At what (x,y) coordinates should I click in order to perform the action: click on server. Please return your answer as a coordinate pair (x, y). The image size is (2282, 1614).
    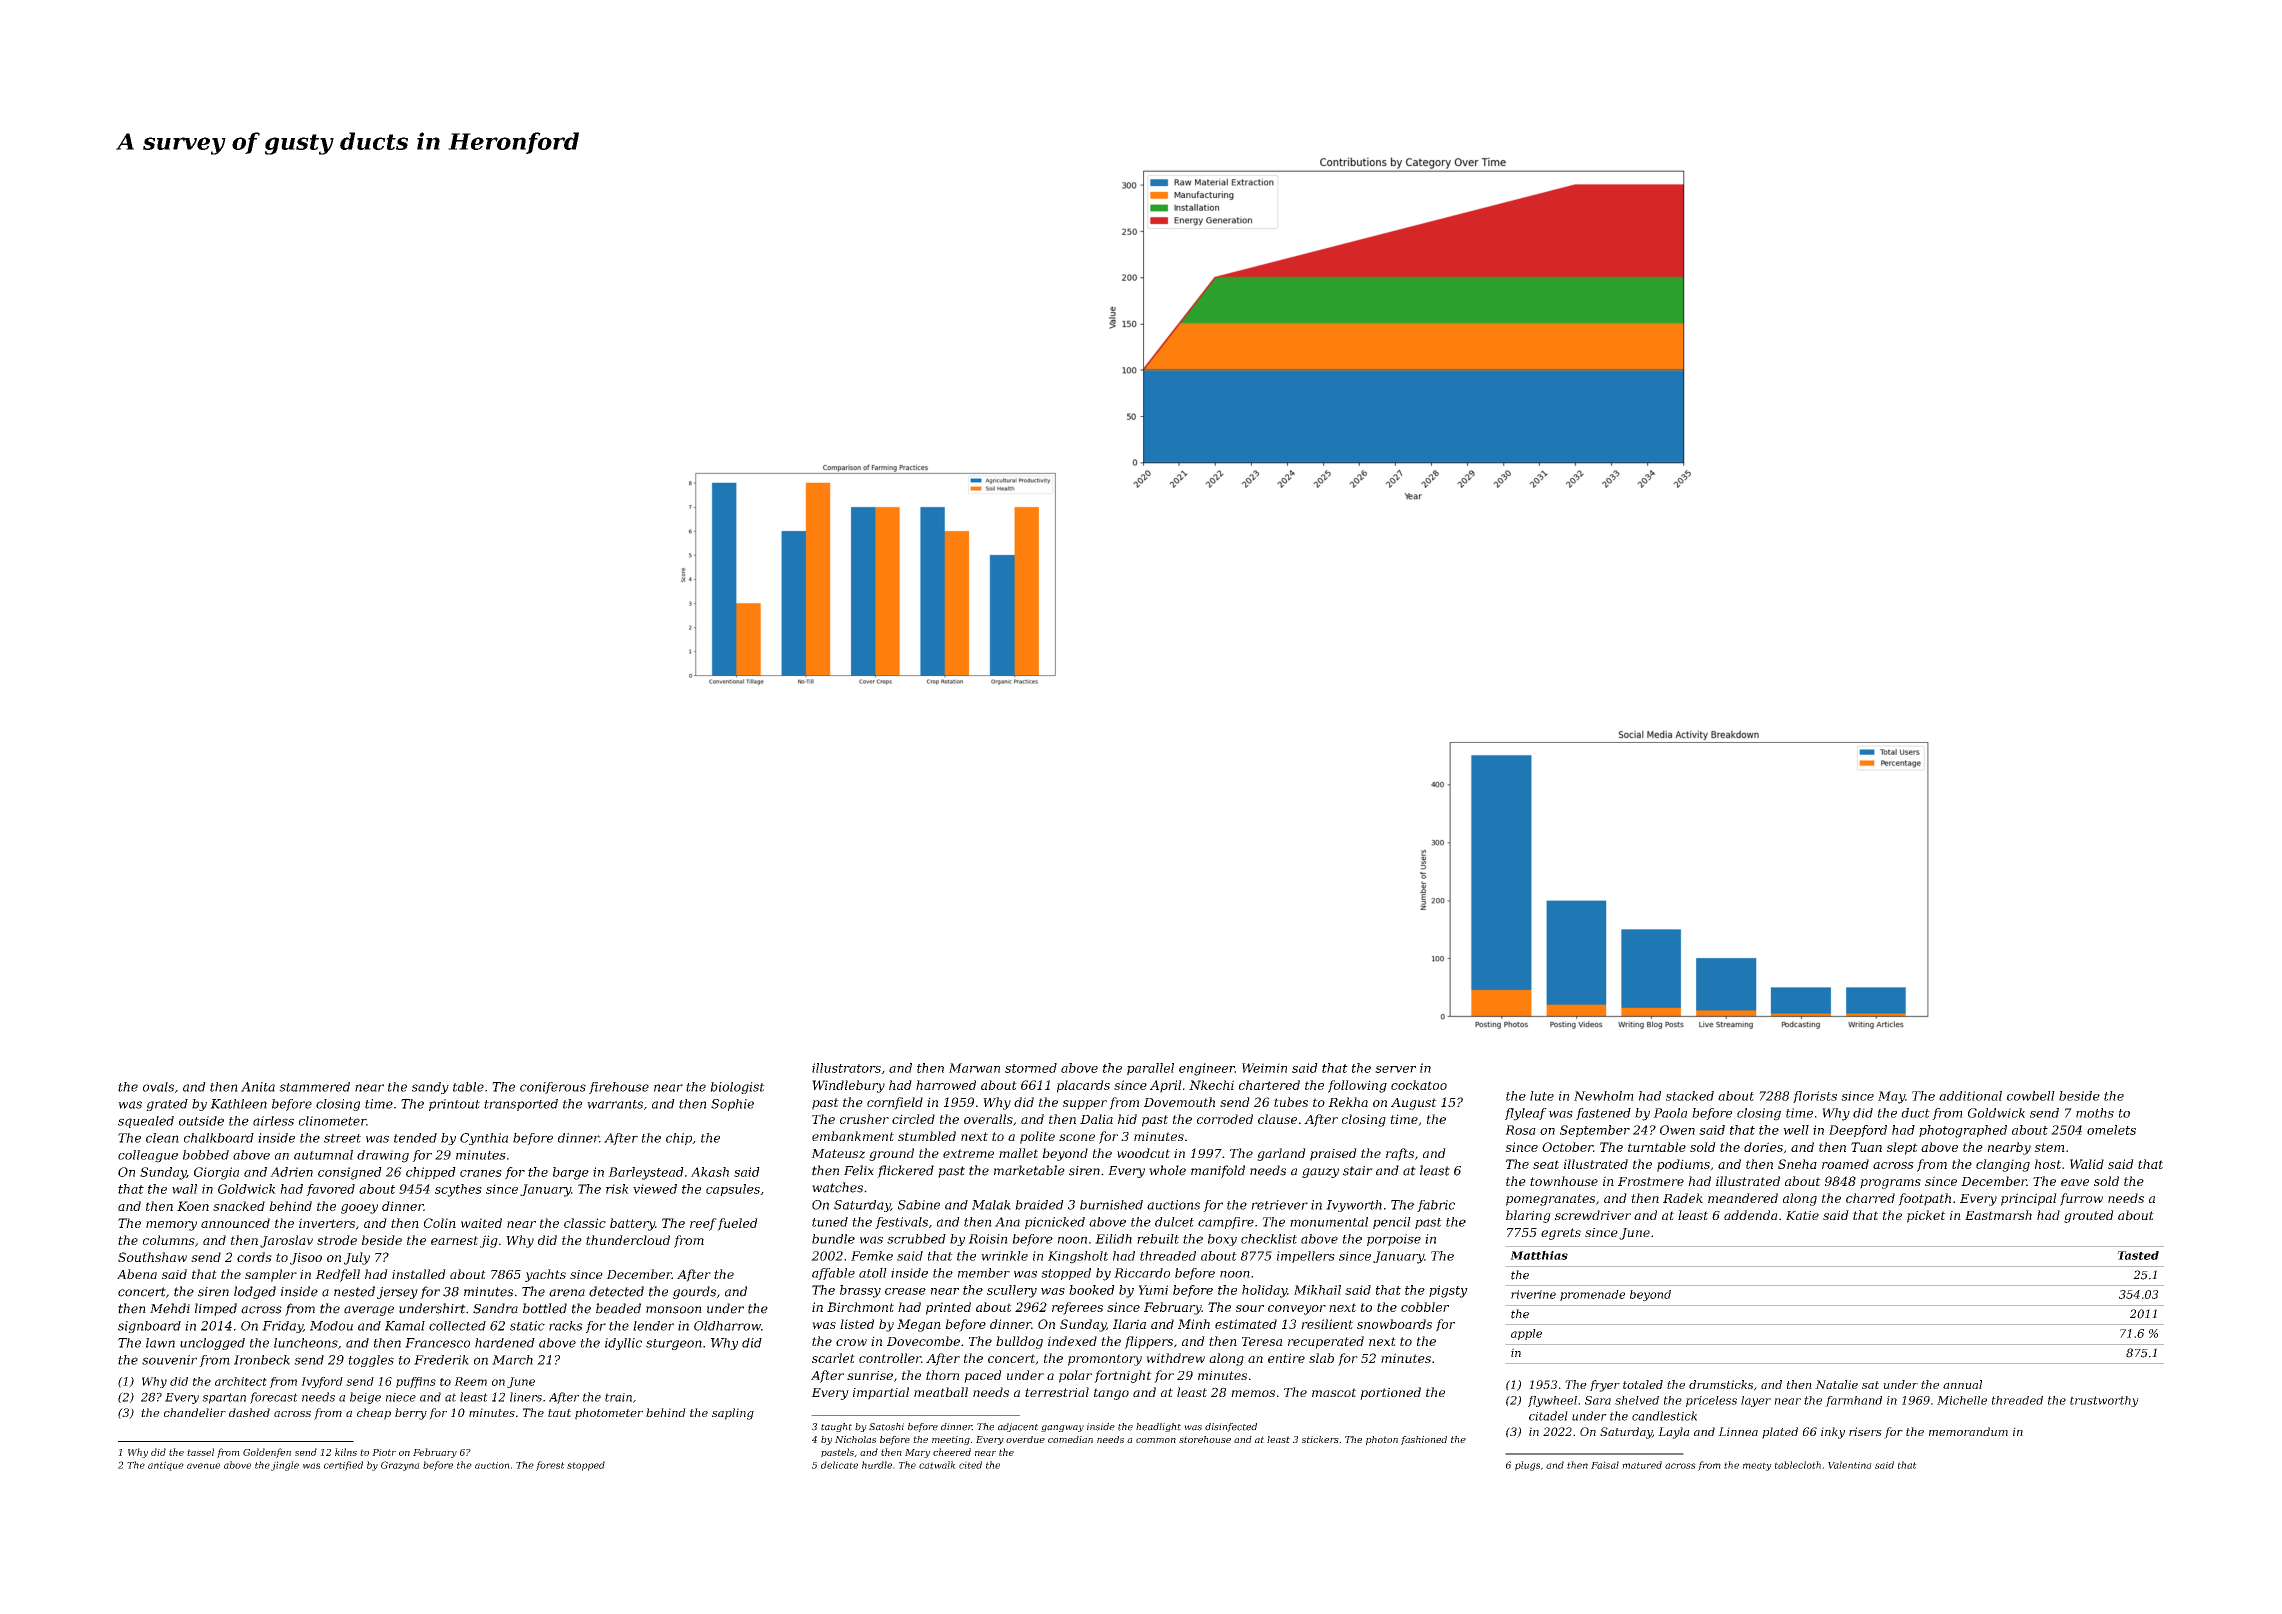
    Looking at the image, I should click on (1395, 1069).
